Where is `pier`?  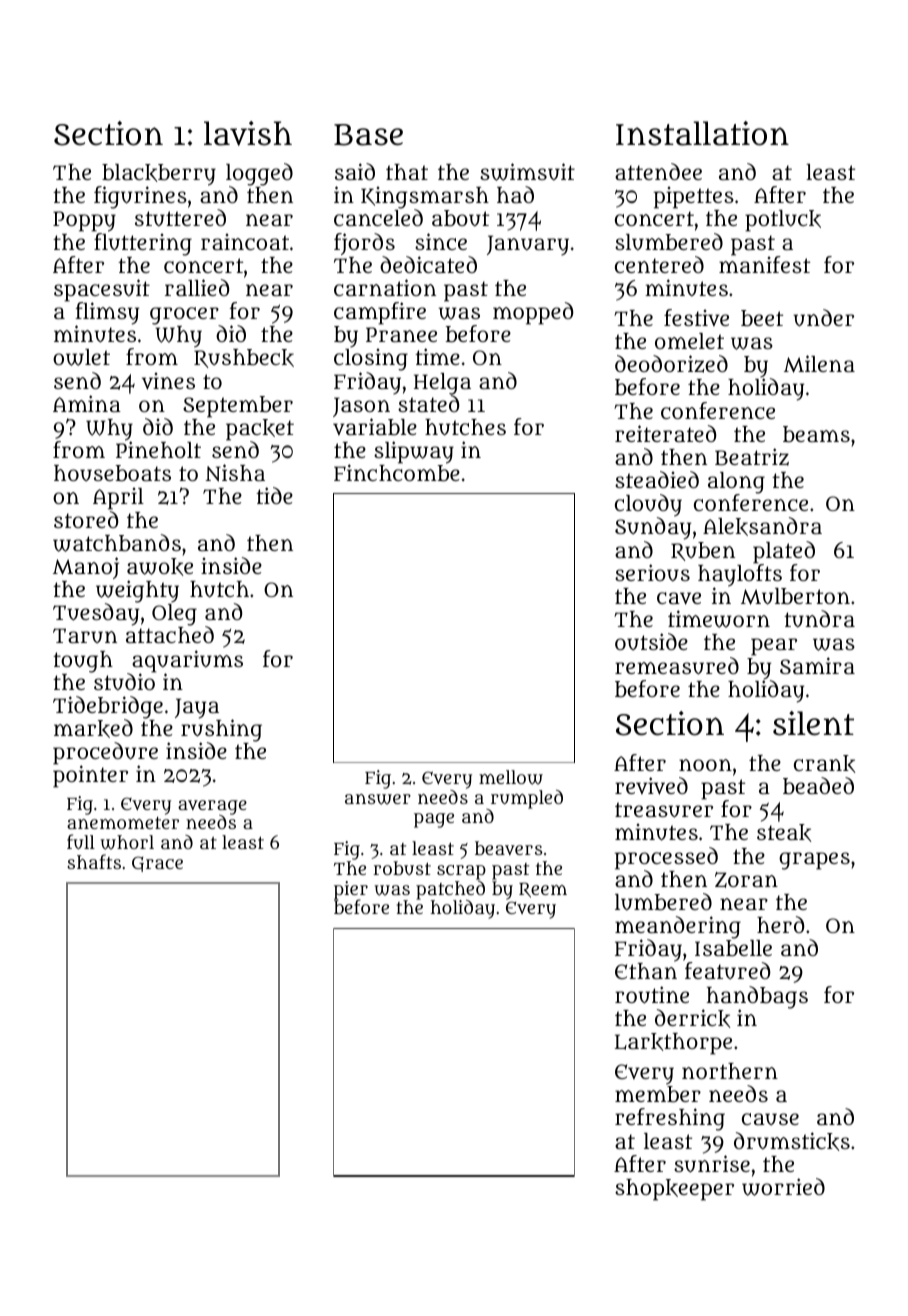 pier is located at coordinates (351, 890).
